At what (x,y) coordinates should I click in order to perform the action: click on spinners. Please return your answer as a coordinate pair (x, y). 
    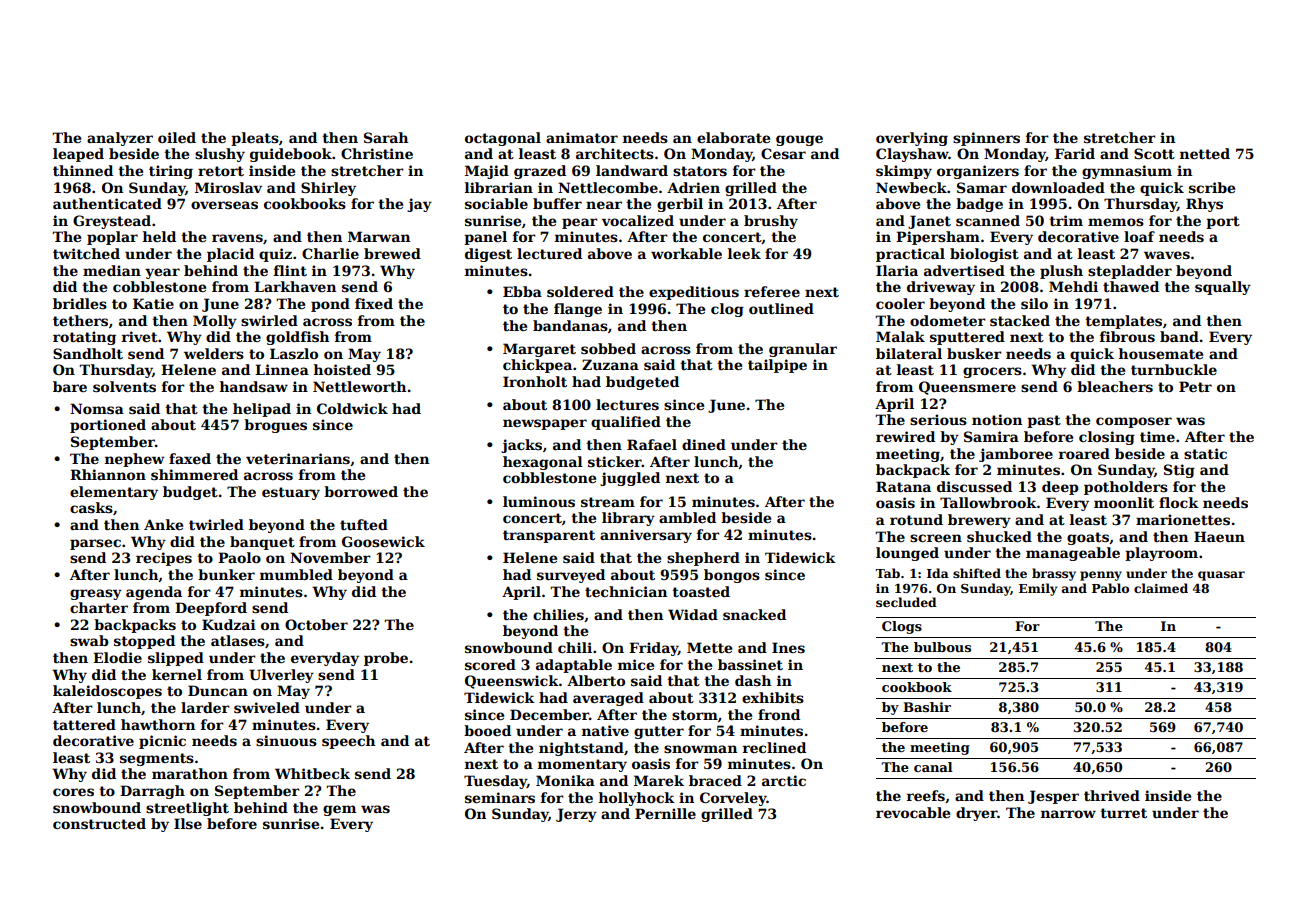
    Looking at the image, I should click on (986, 139).
